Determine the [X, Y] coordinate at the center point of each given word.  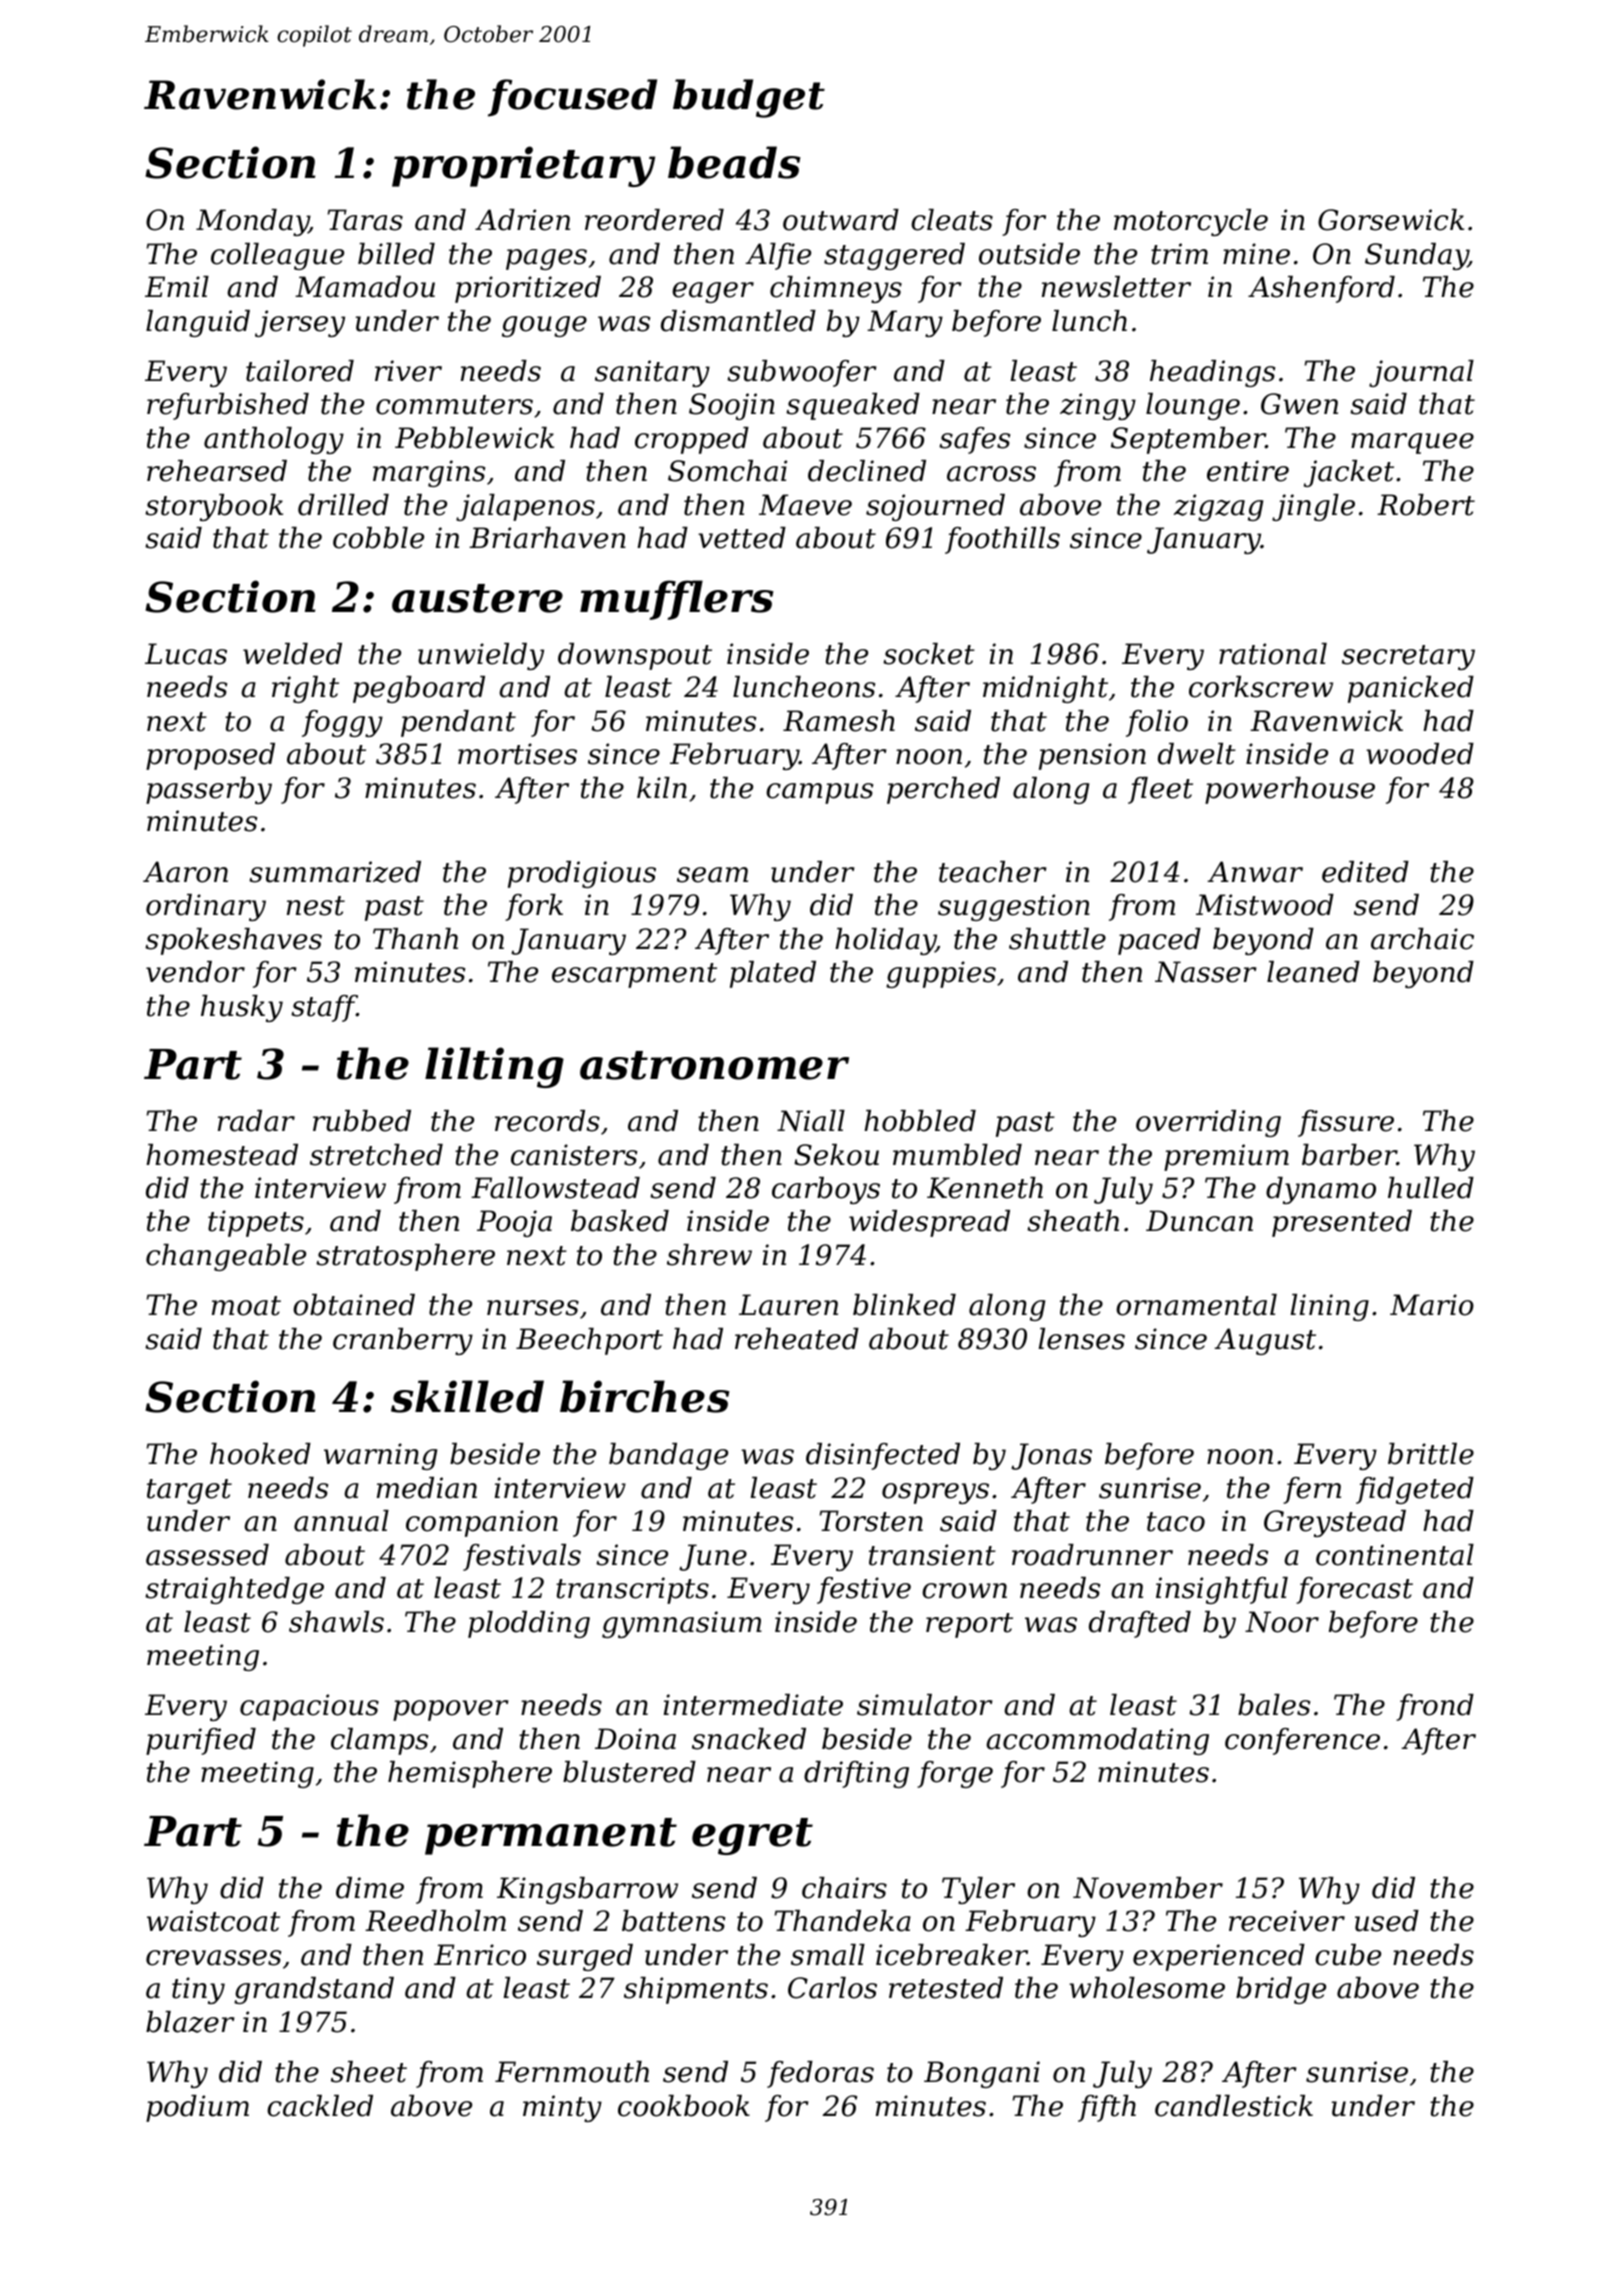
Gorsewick [1391, 220]
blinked [904, 1305]
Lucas [186, 654]
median [427, 1488]
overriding [1208, 1123]
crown [964, 1591]
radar [256, 1121]
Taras [365, 220]
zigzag [1218, 507]
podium [197, 2108]
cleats [952, 220]
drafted [1140, 1624]
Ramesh [839, 721]
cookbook [684, 2106]
